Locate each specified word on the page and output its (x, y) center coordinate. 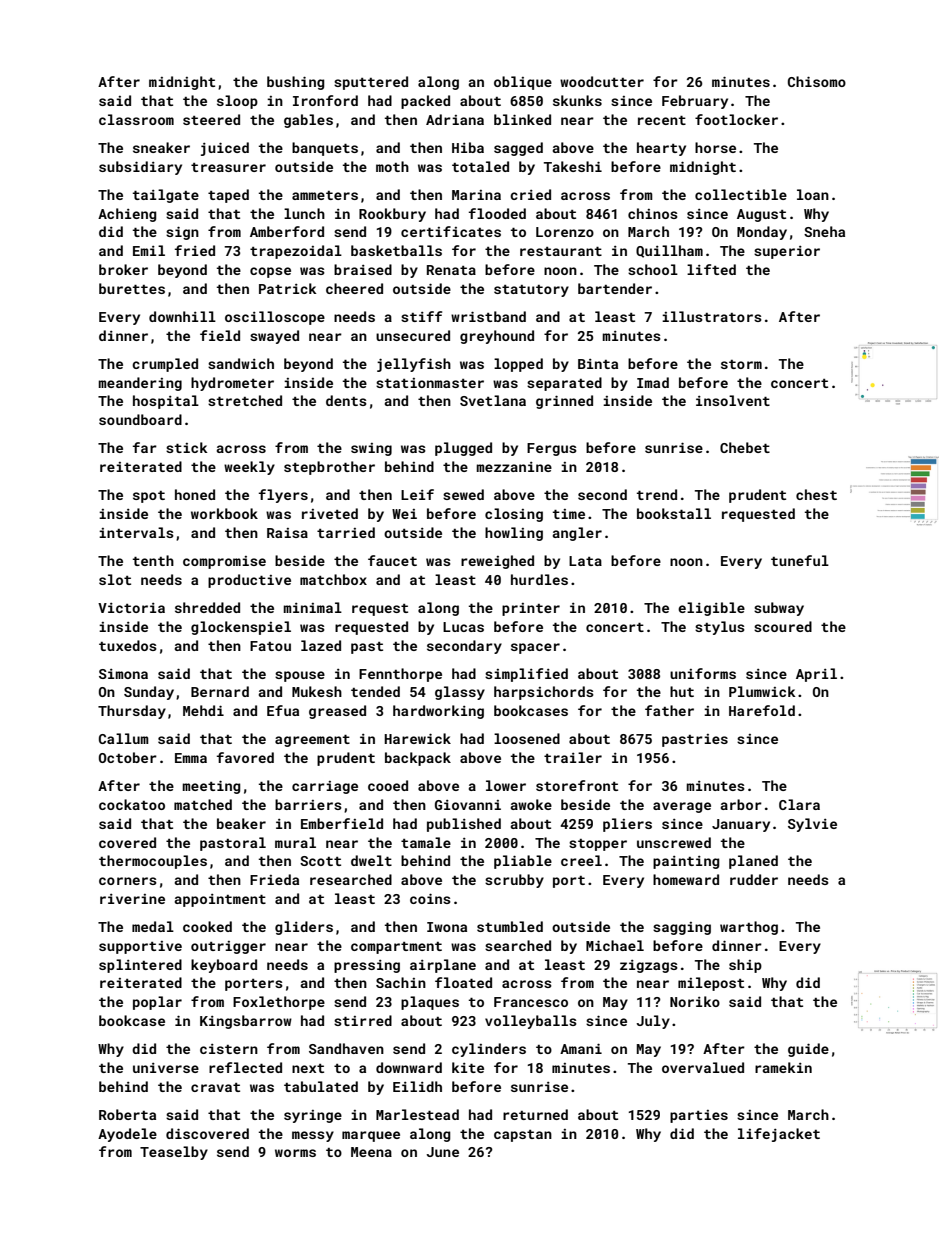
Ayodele (127, 1135)
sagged (518, 149)
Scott (320, 861)
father (669, 710)
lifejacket (779, 1135)
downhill (182, 316)
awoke (531, 804)
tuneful (800, 560)
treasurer (228, 167)
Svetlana (493, 400)
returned (535, 1114)
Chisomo (817, 81)
